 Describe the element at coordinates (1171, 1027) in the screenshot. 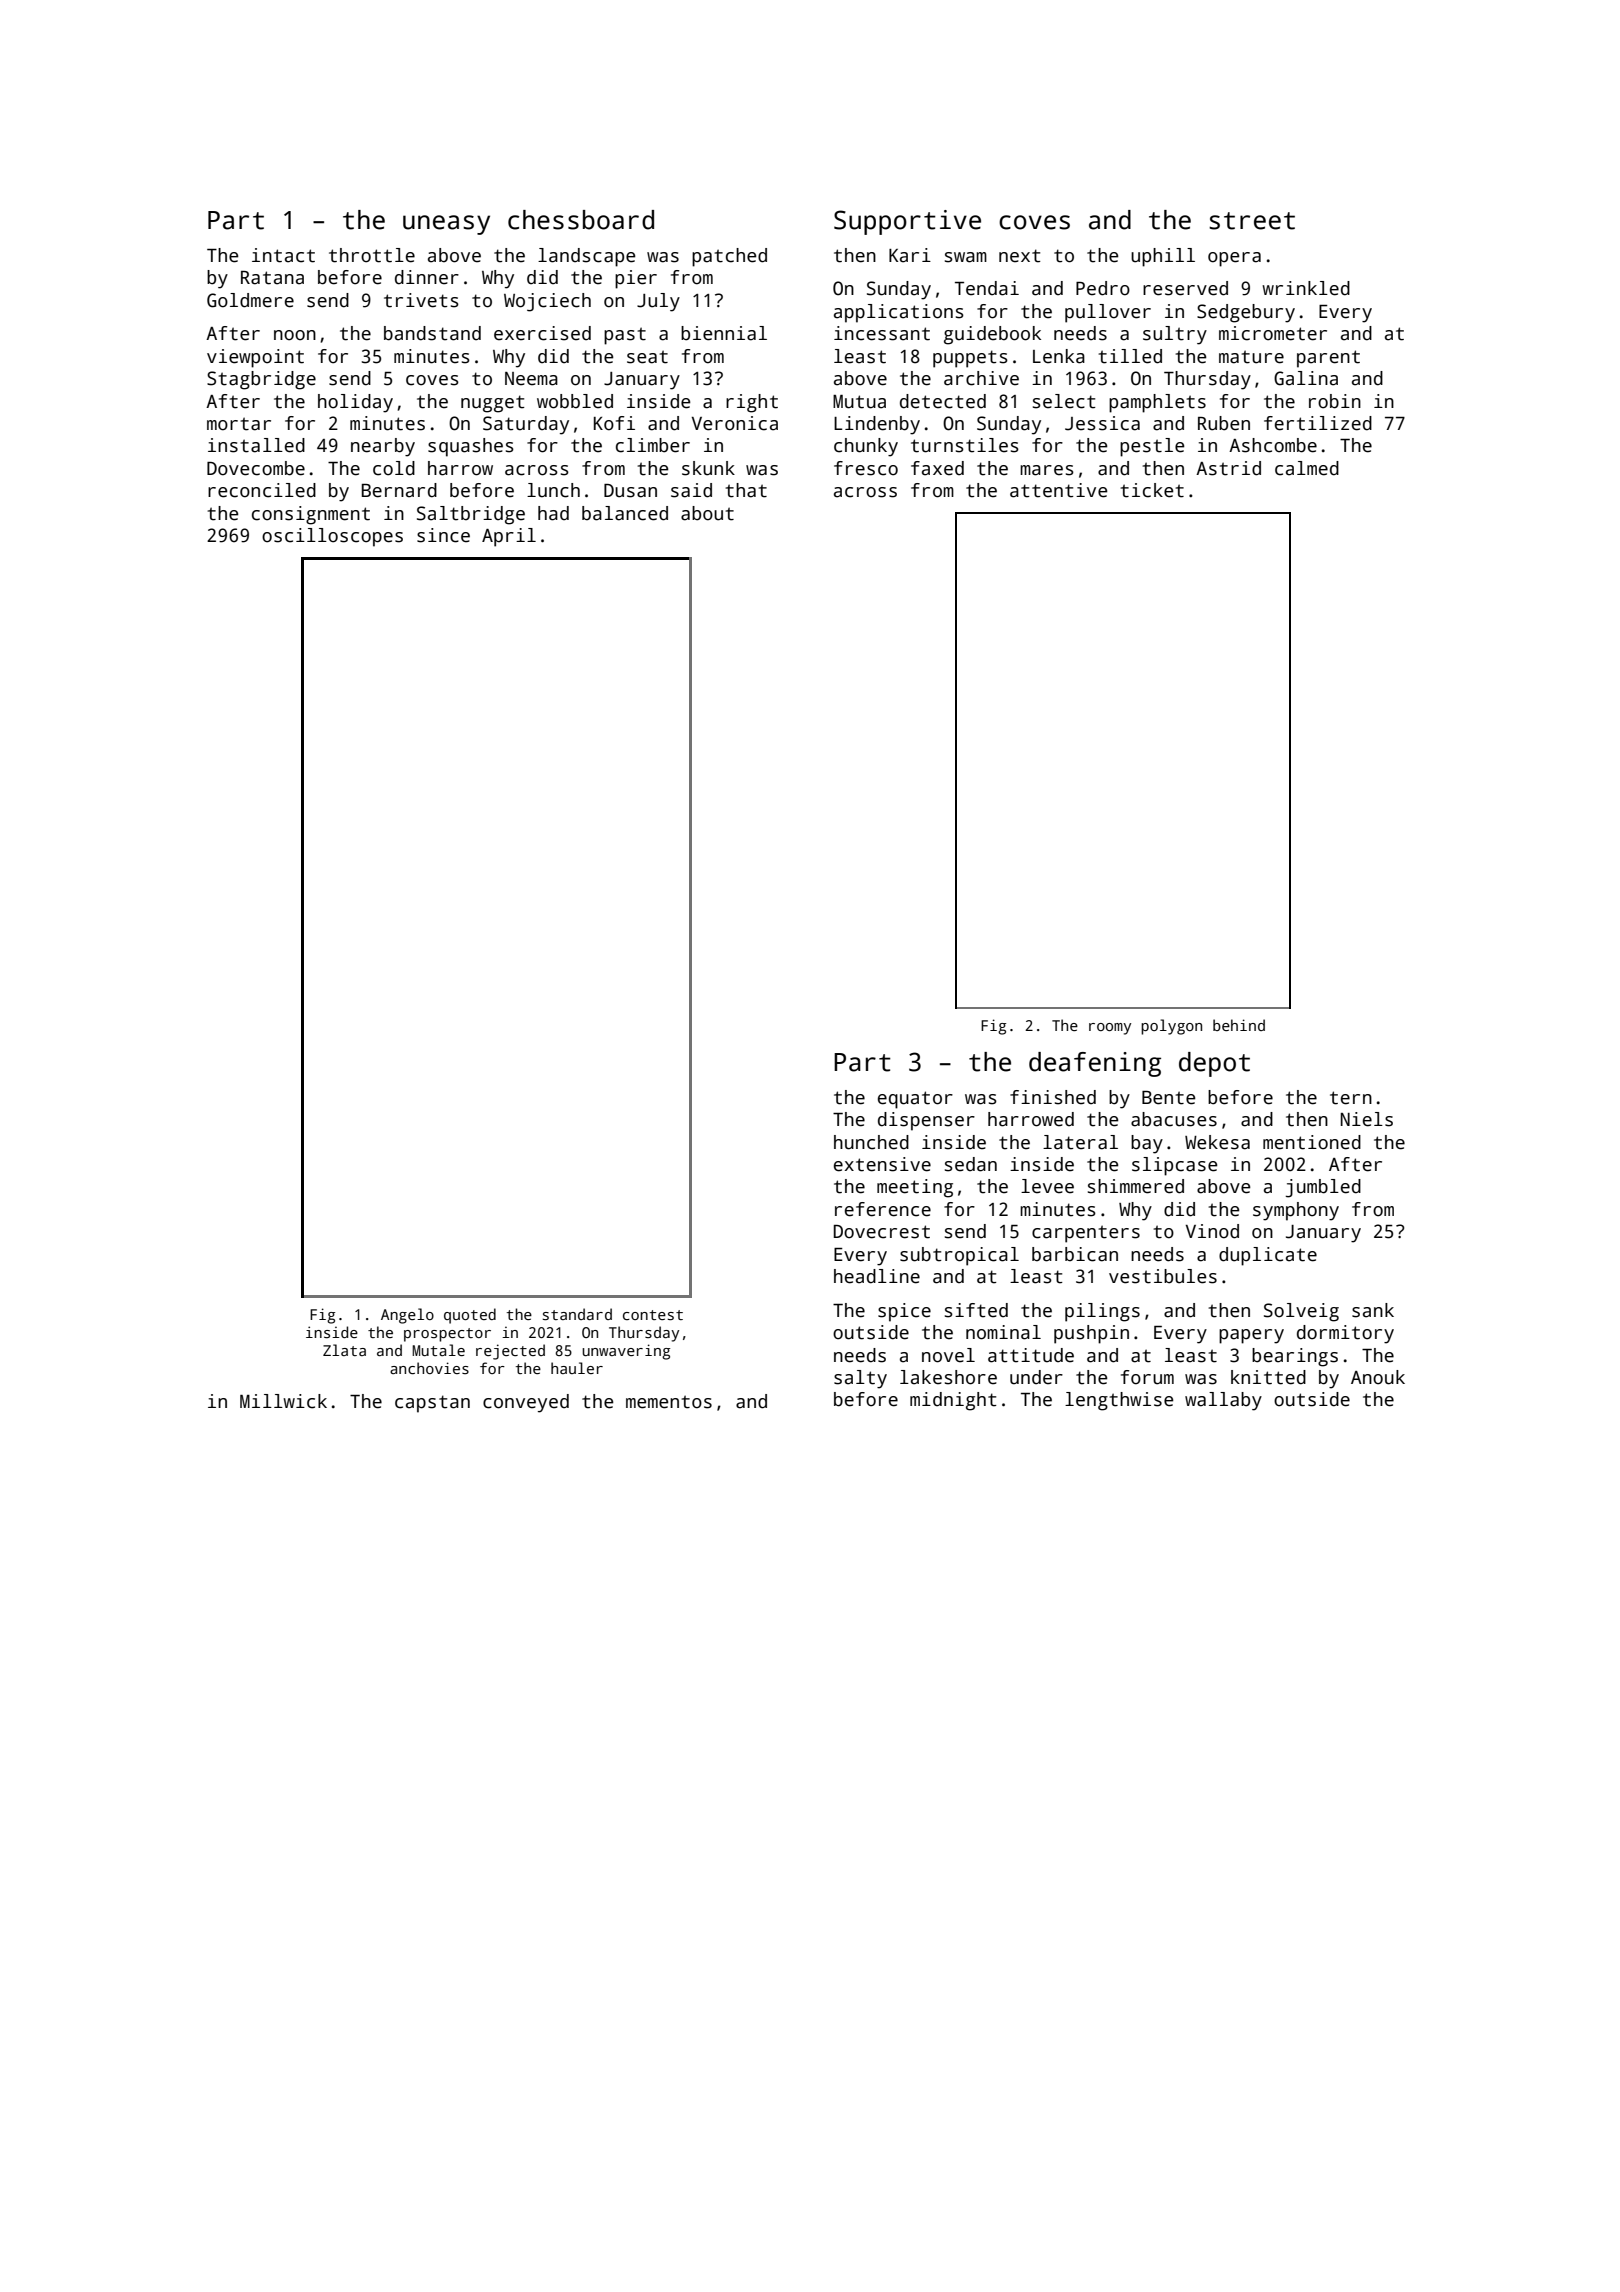

I see `polygon` at that location.
